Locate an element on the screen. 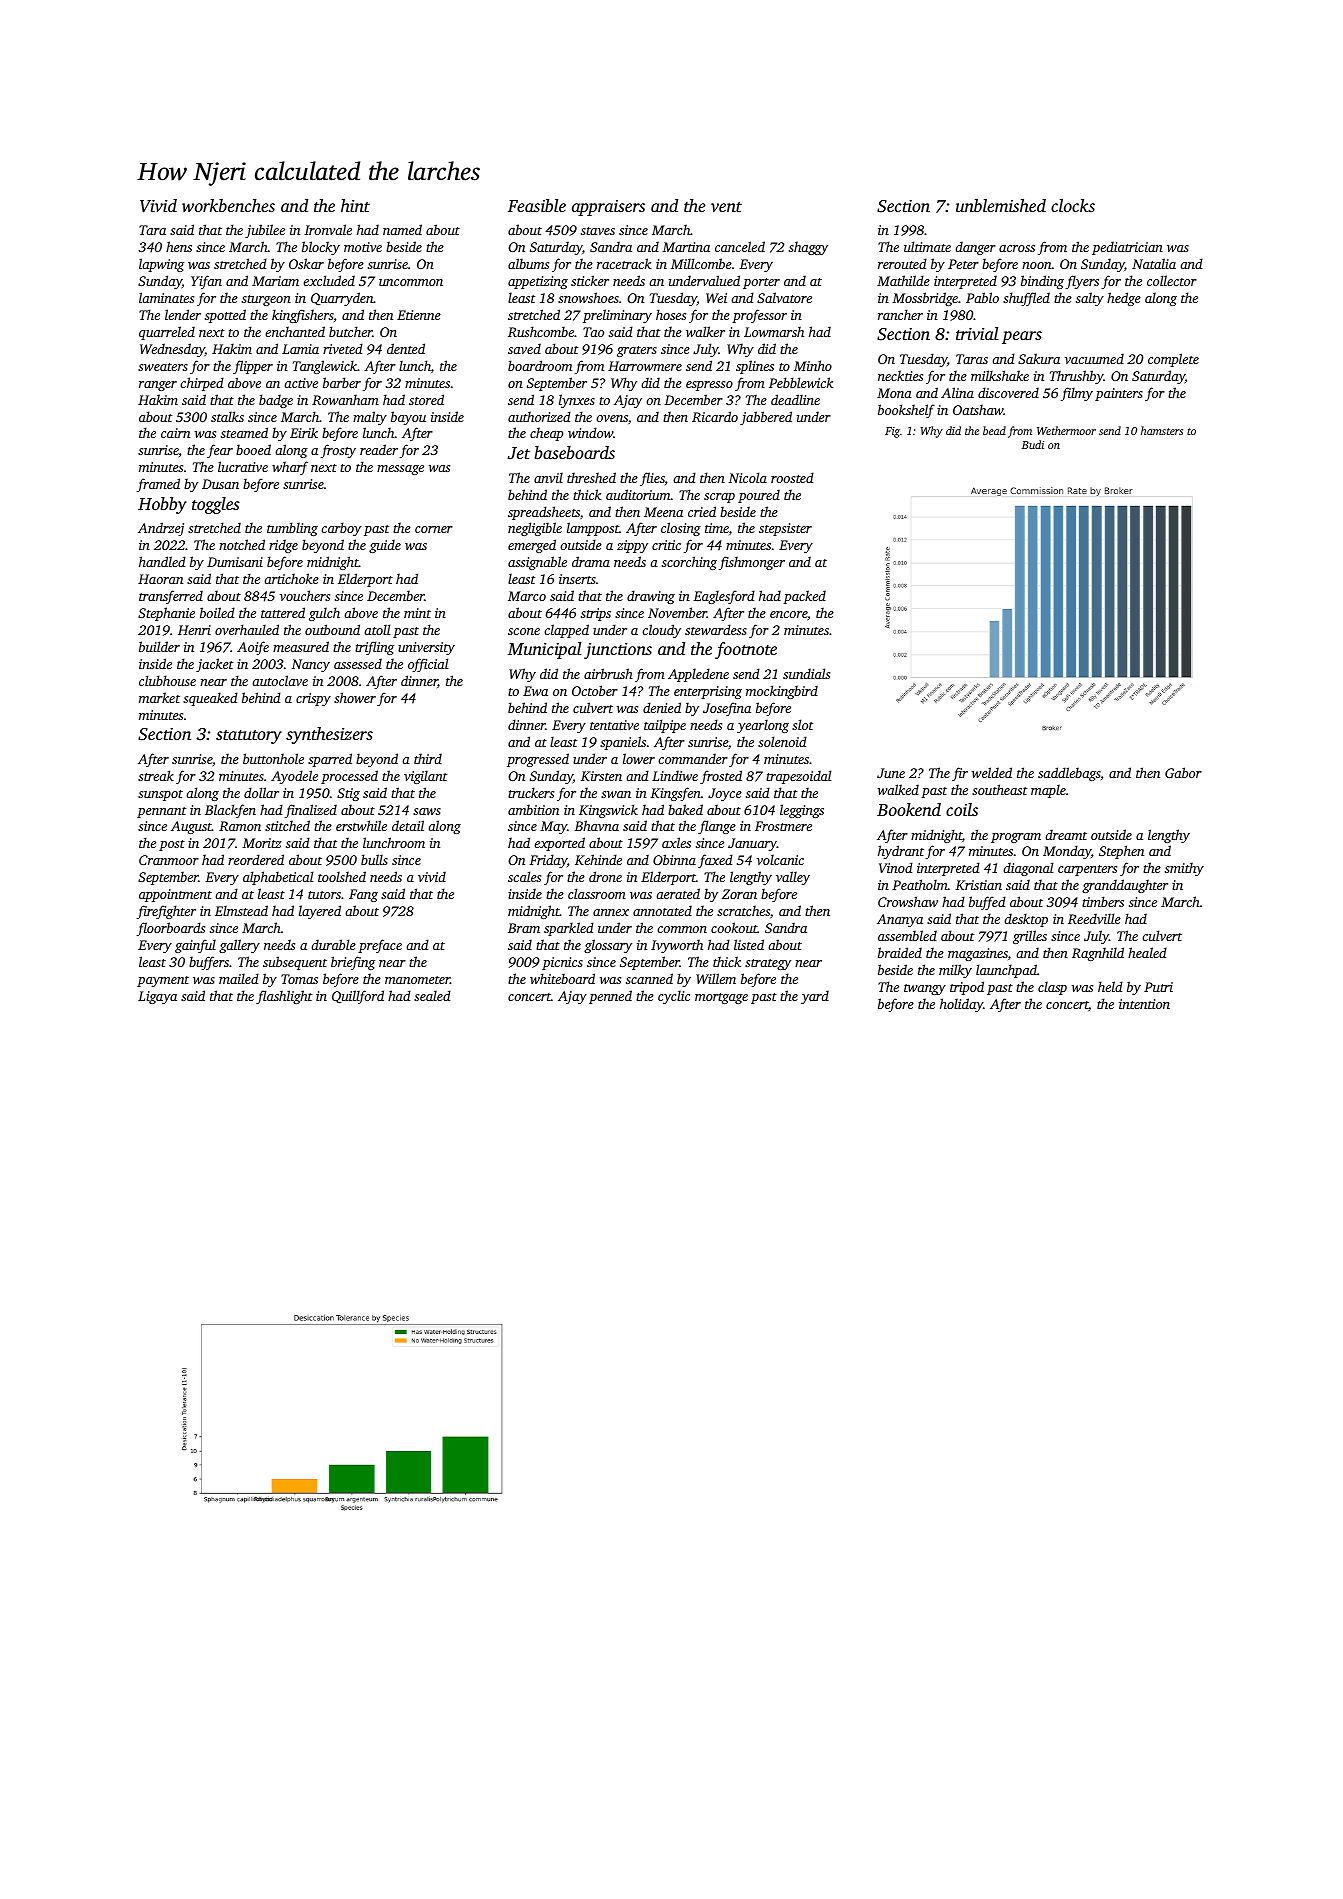 This screenshot has height=1899, width=1343. hamsters is located at coordinates (1162, 430).
